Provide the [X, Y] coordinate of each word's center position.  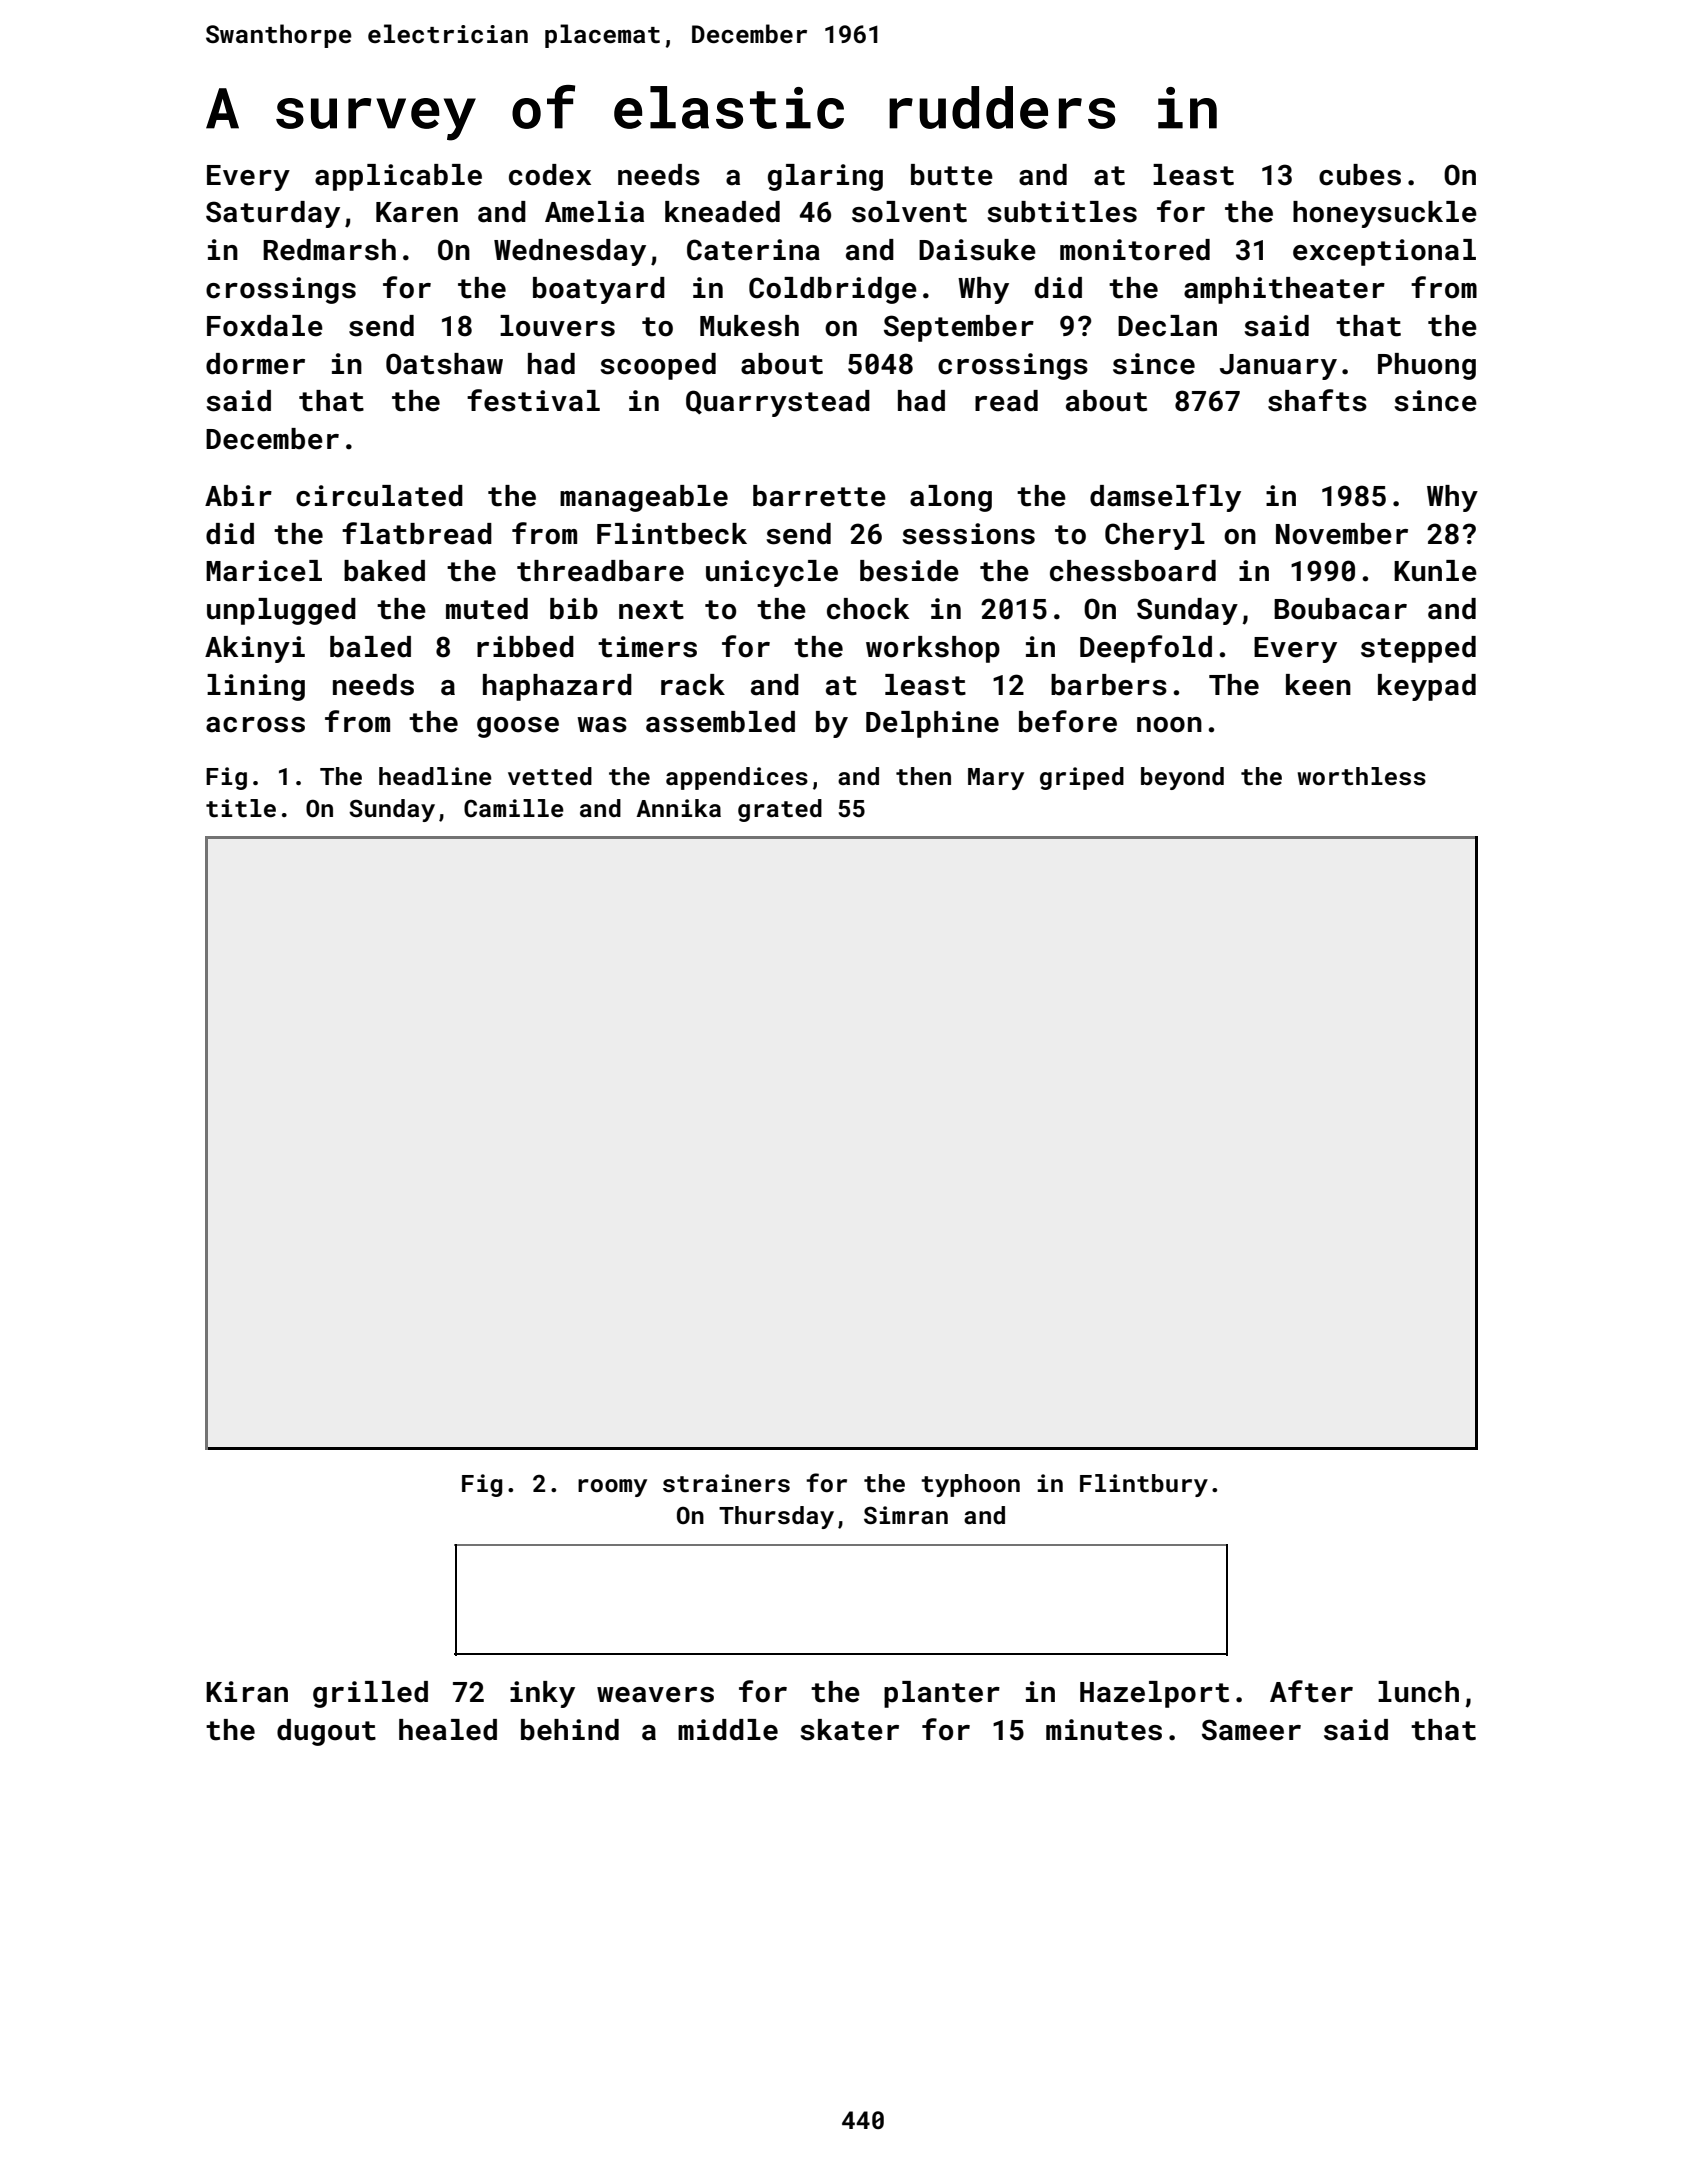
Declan [1167, 326]
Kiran [247, 1692]
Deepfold [1146, 649]
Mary [996, 779]
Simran [906, 1515]
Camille [514, 808]
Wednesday [570, 252]
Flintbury [1144, 1485]
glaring [825, 177]
